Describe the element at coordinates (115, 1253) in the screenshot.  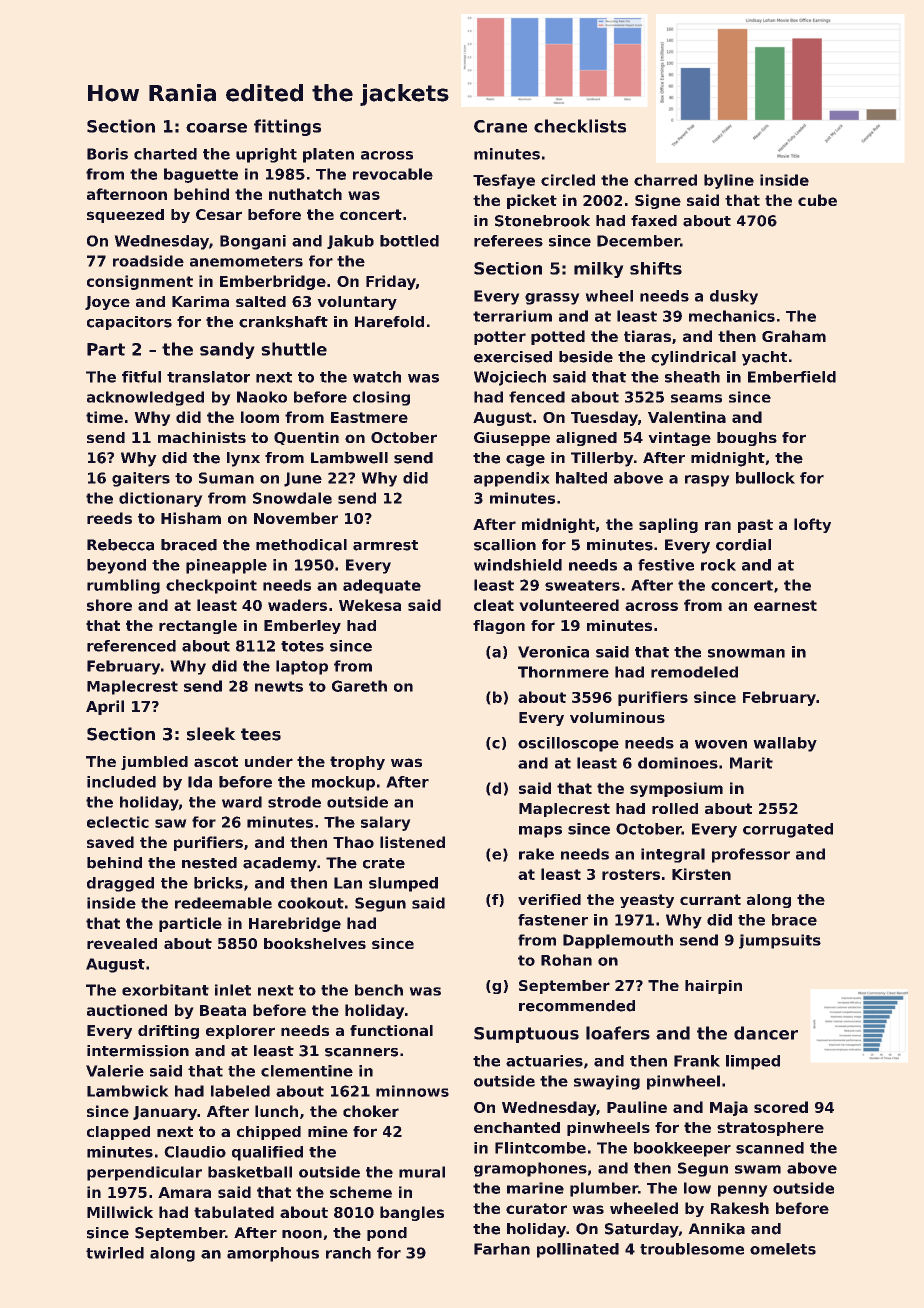
I see `twirled` at that location.
